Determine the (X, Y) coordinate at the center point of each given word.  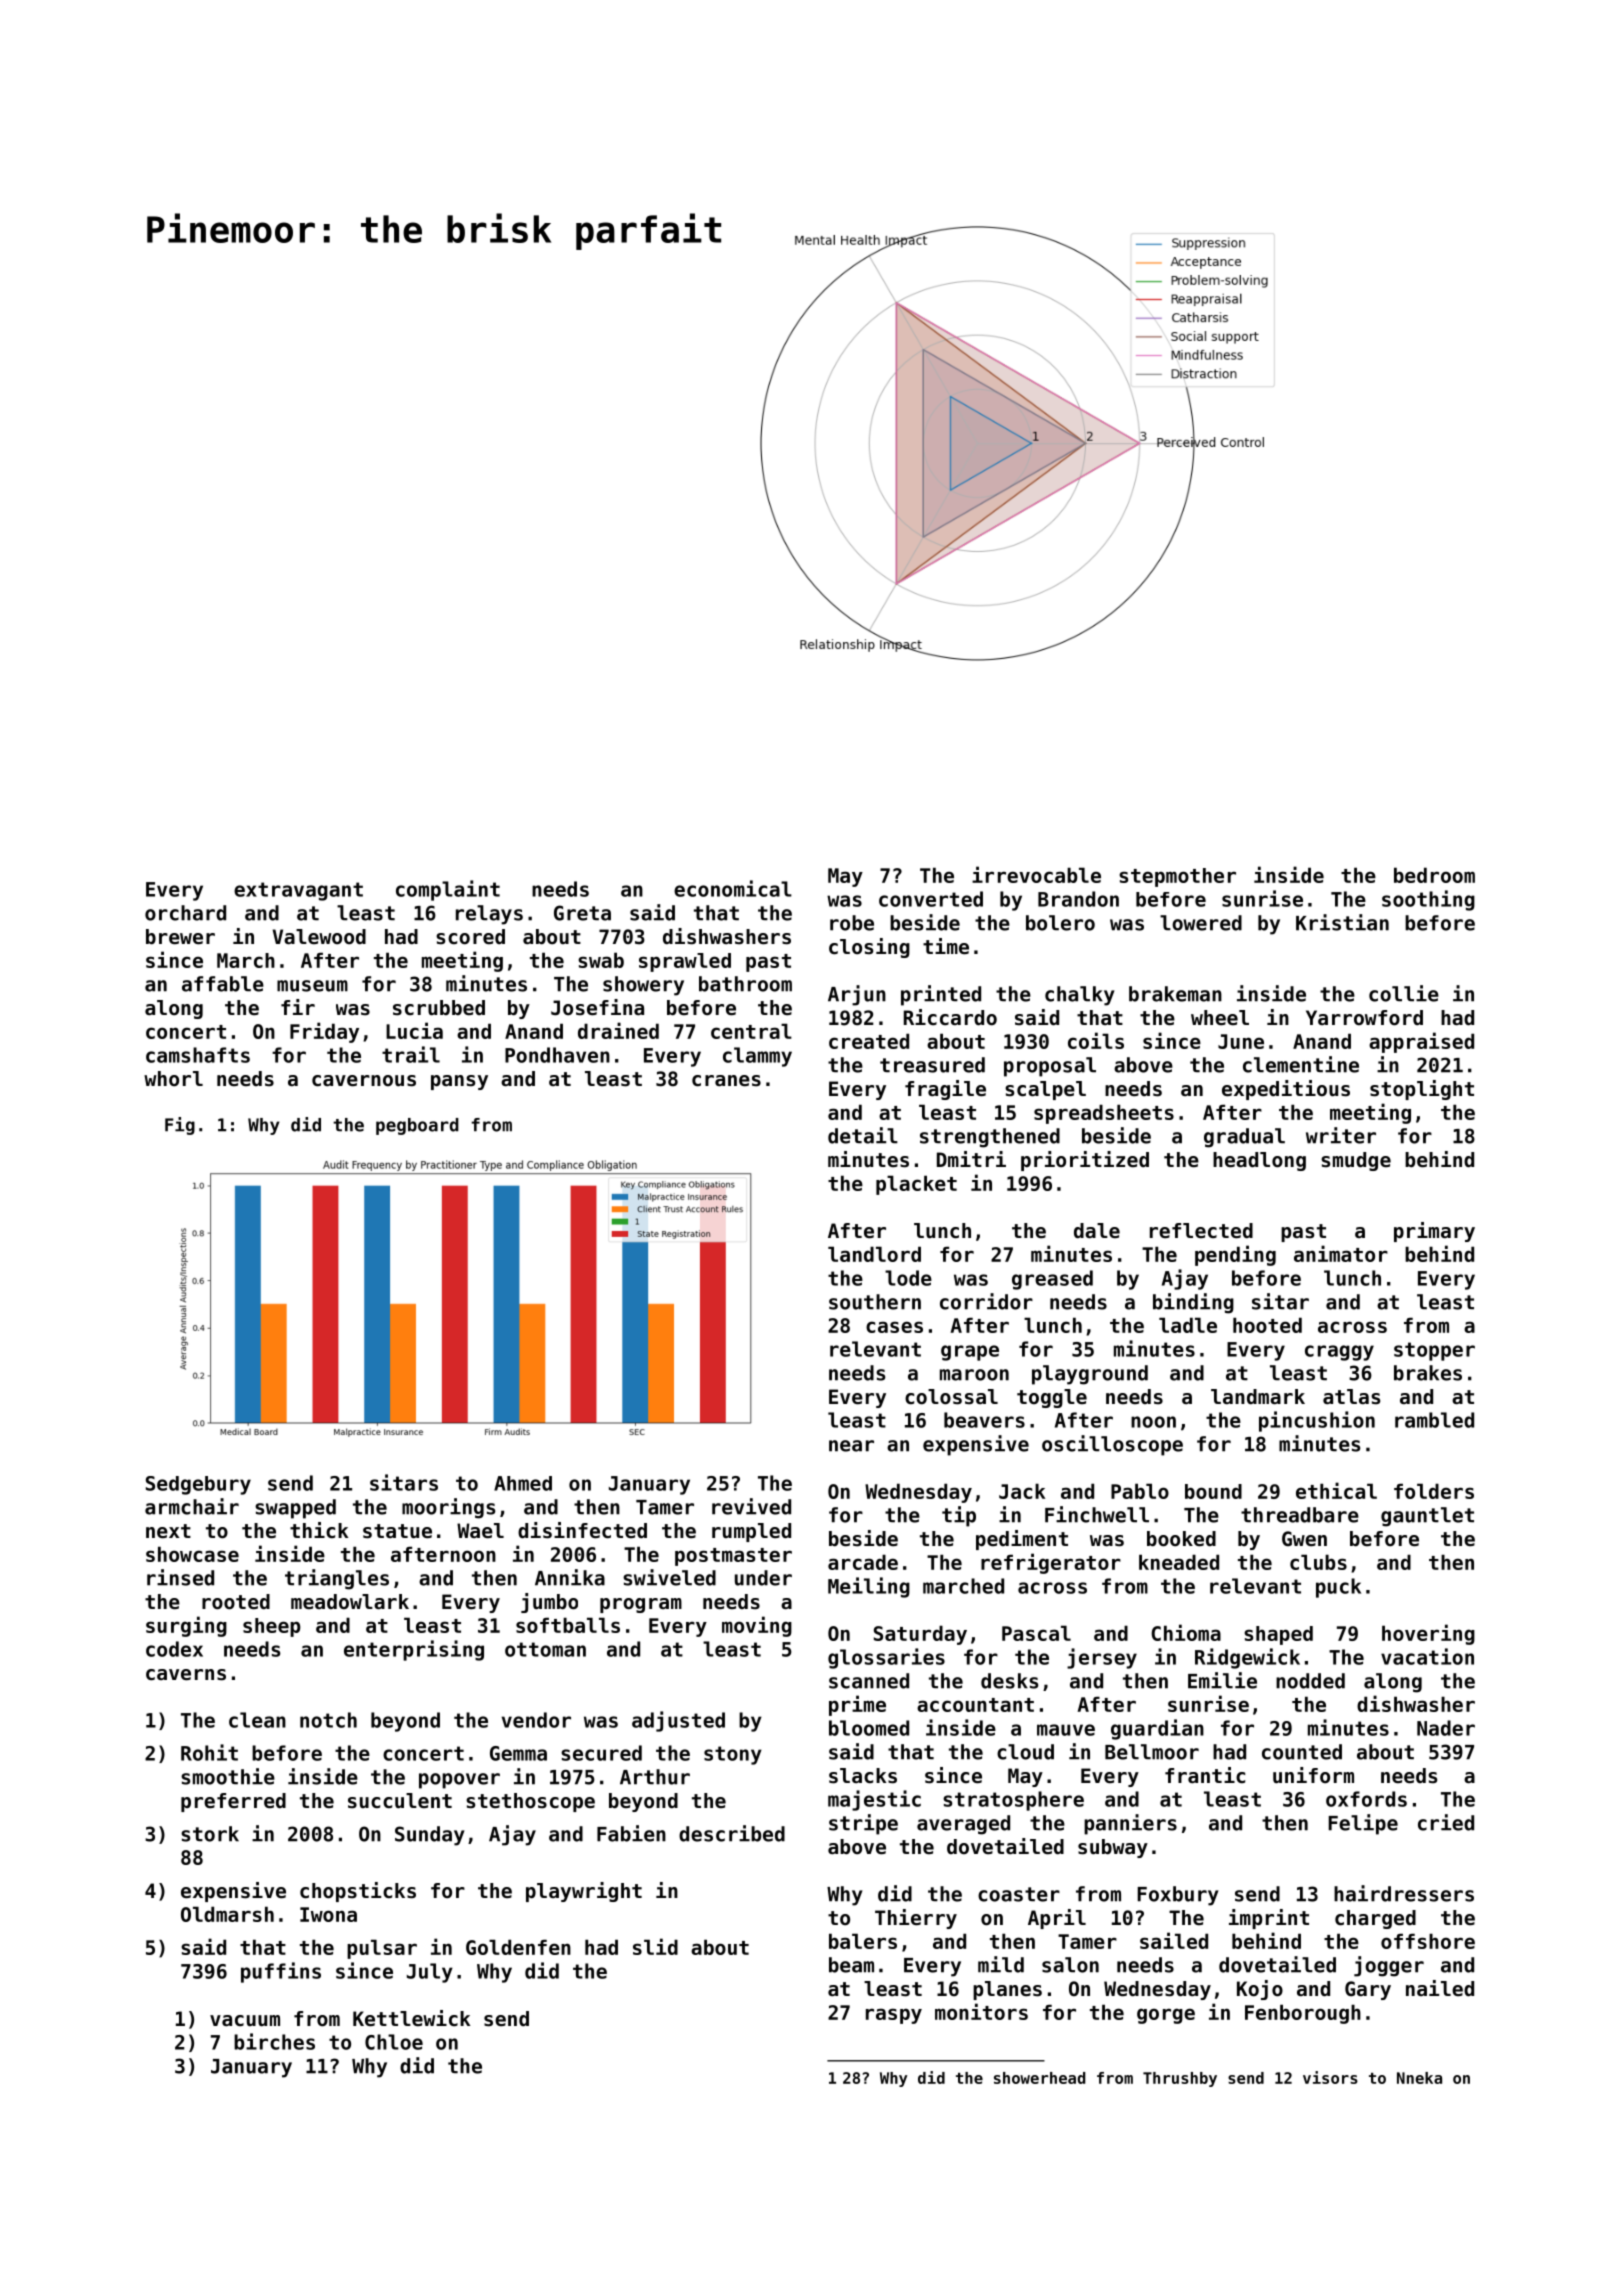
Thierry (916, 1919)
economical (733, 888)
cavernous (364, 1081)
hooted (1267, 1325)
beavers (984, 1420)
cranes (726, 1081)
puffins (281, 1972)
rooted (236, 1602)
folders (1434, 1491)
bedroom (1434, 875)
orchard (185, 913)
